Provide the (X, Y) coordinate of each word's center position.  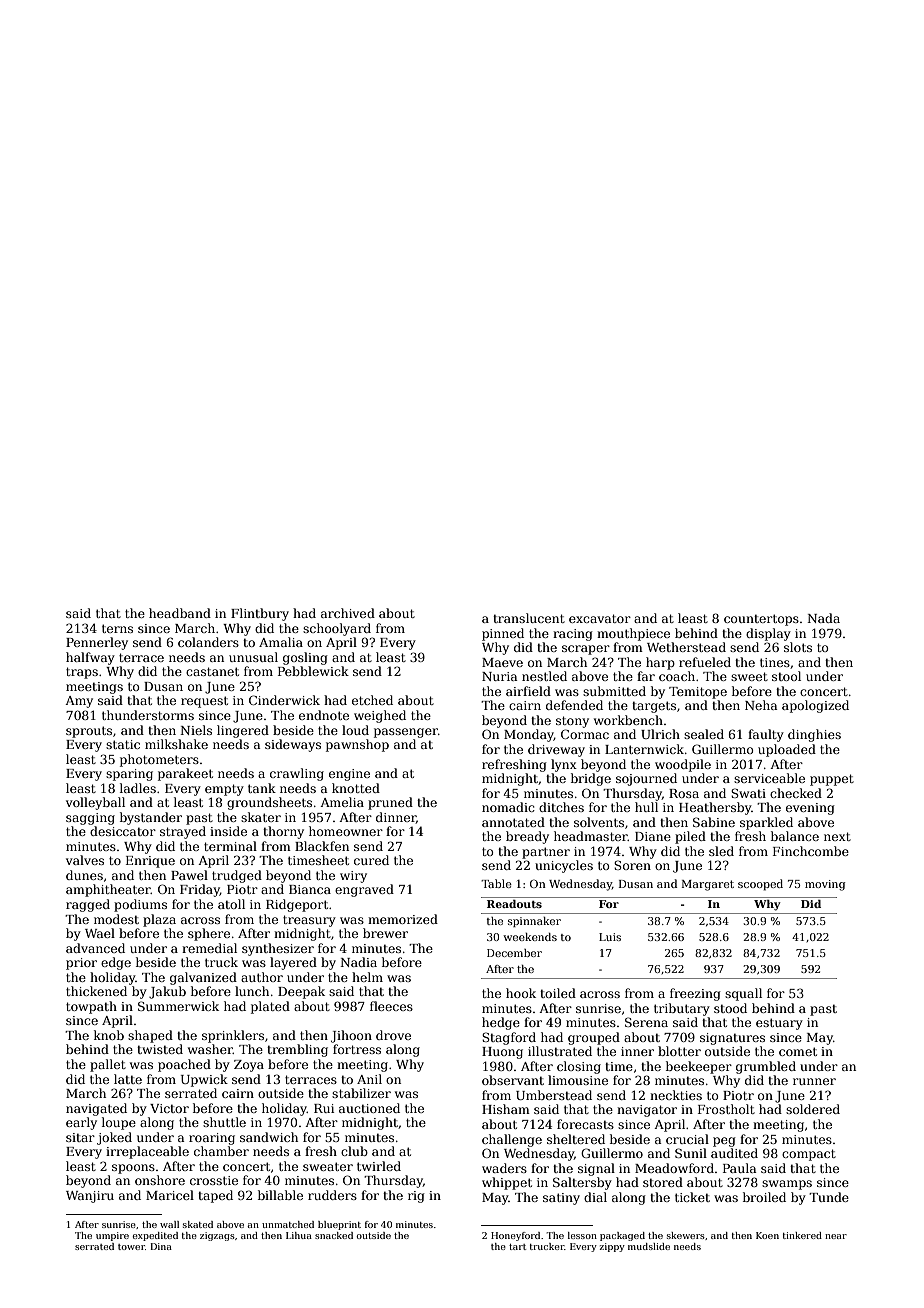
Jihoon (351, 1036)
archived (348, 613)
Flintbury (260, 614)
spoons (133, 1169)
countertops (761, 620)
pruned (390, 803)
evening (810, 809)
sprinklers (233, 1036)
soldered (813, 1109)
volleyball (95, 803)
